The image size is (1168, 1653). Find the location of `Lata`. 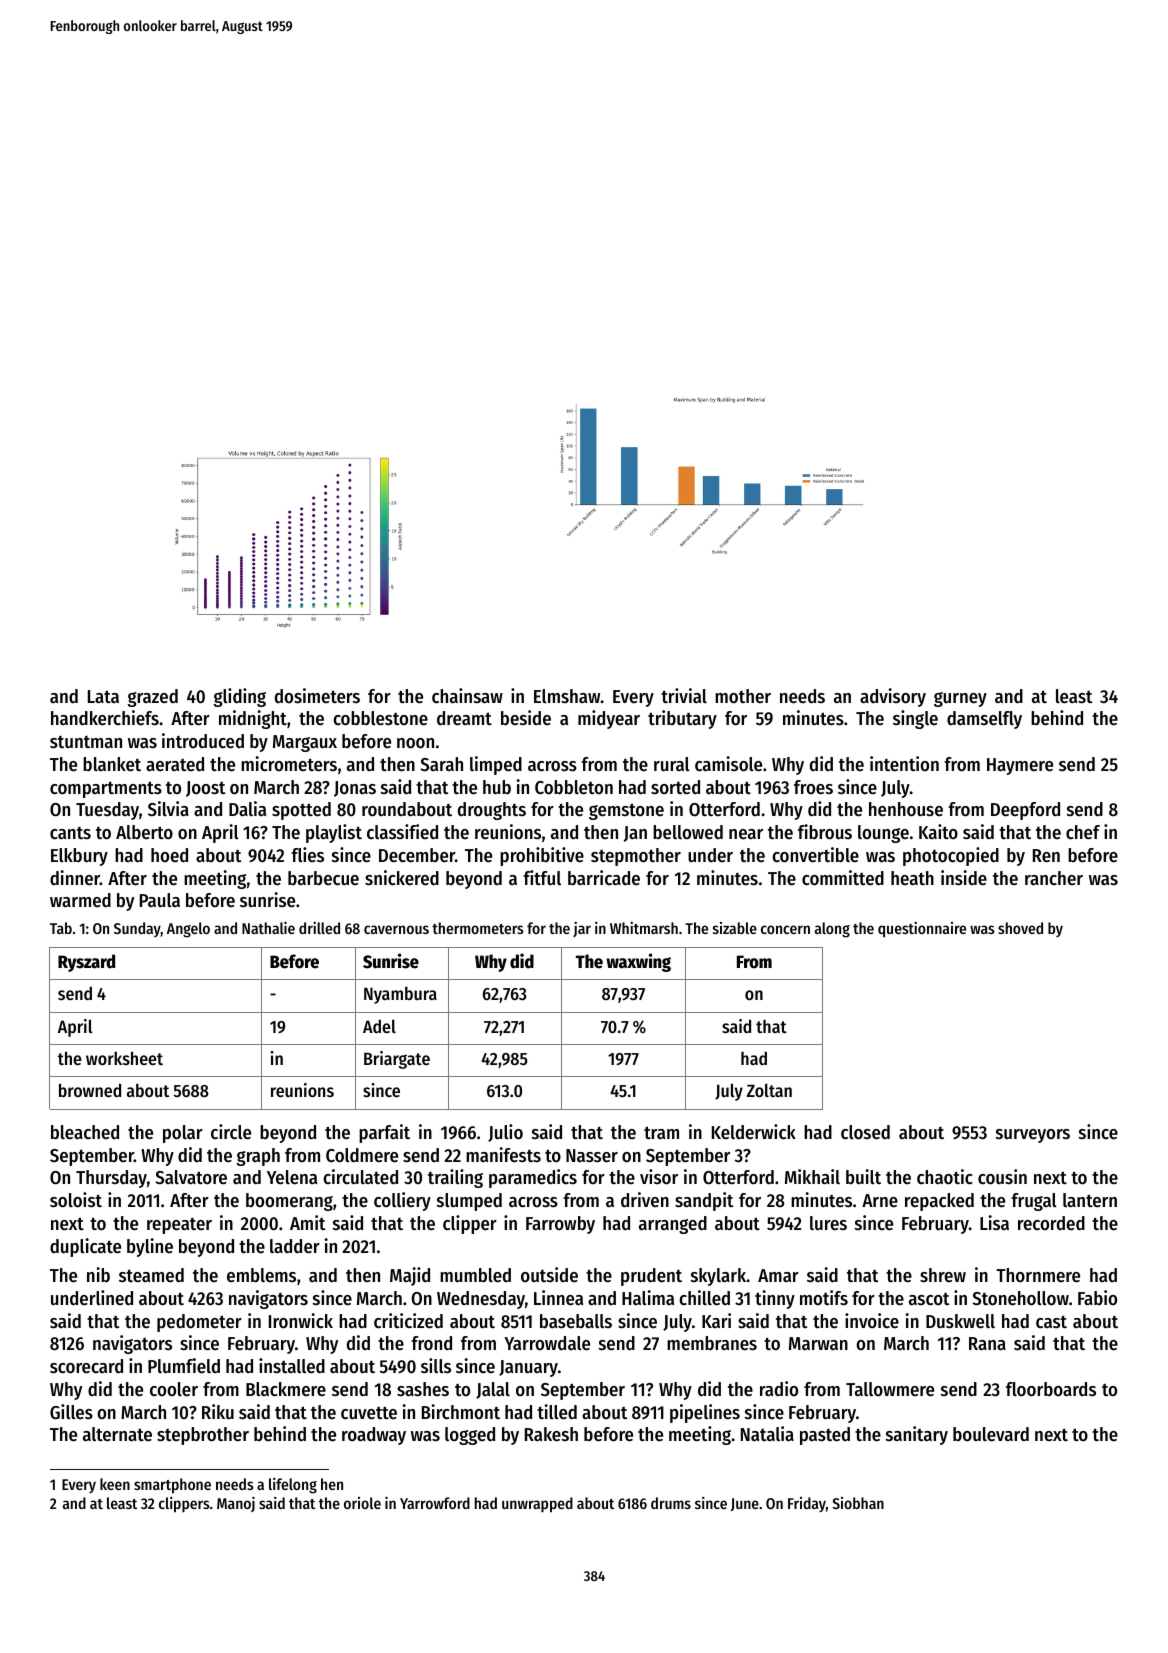

Lata is located at coordinates (103, 696).
